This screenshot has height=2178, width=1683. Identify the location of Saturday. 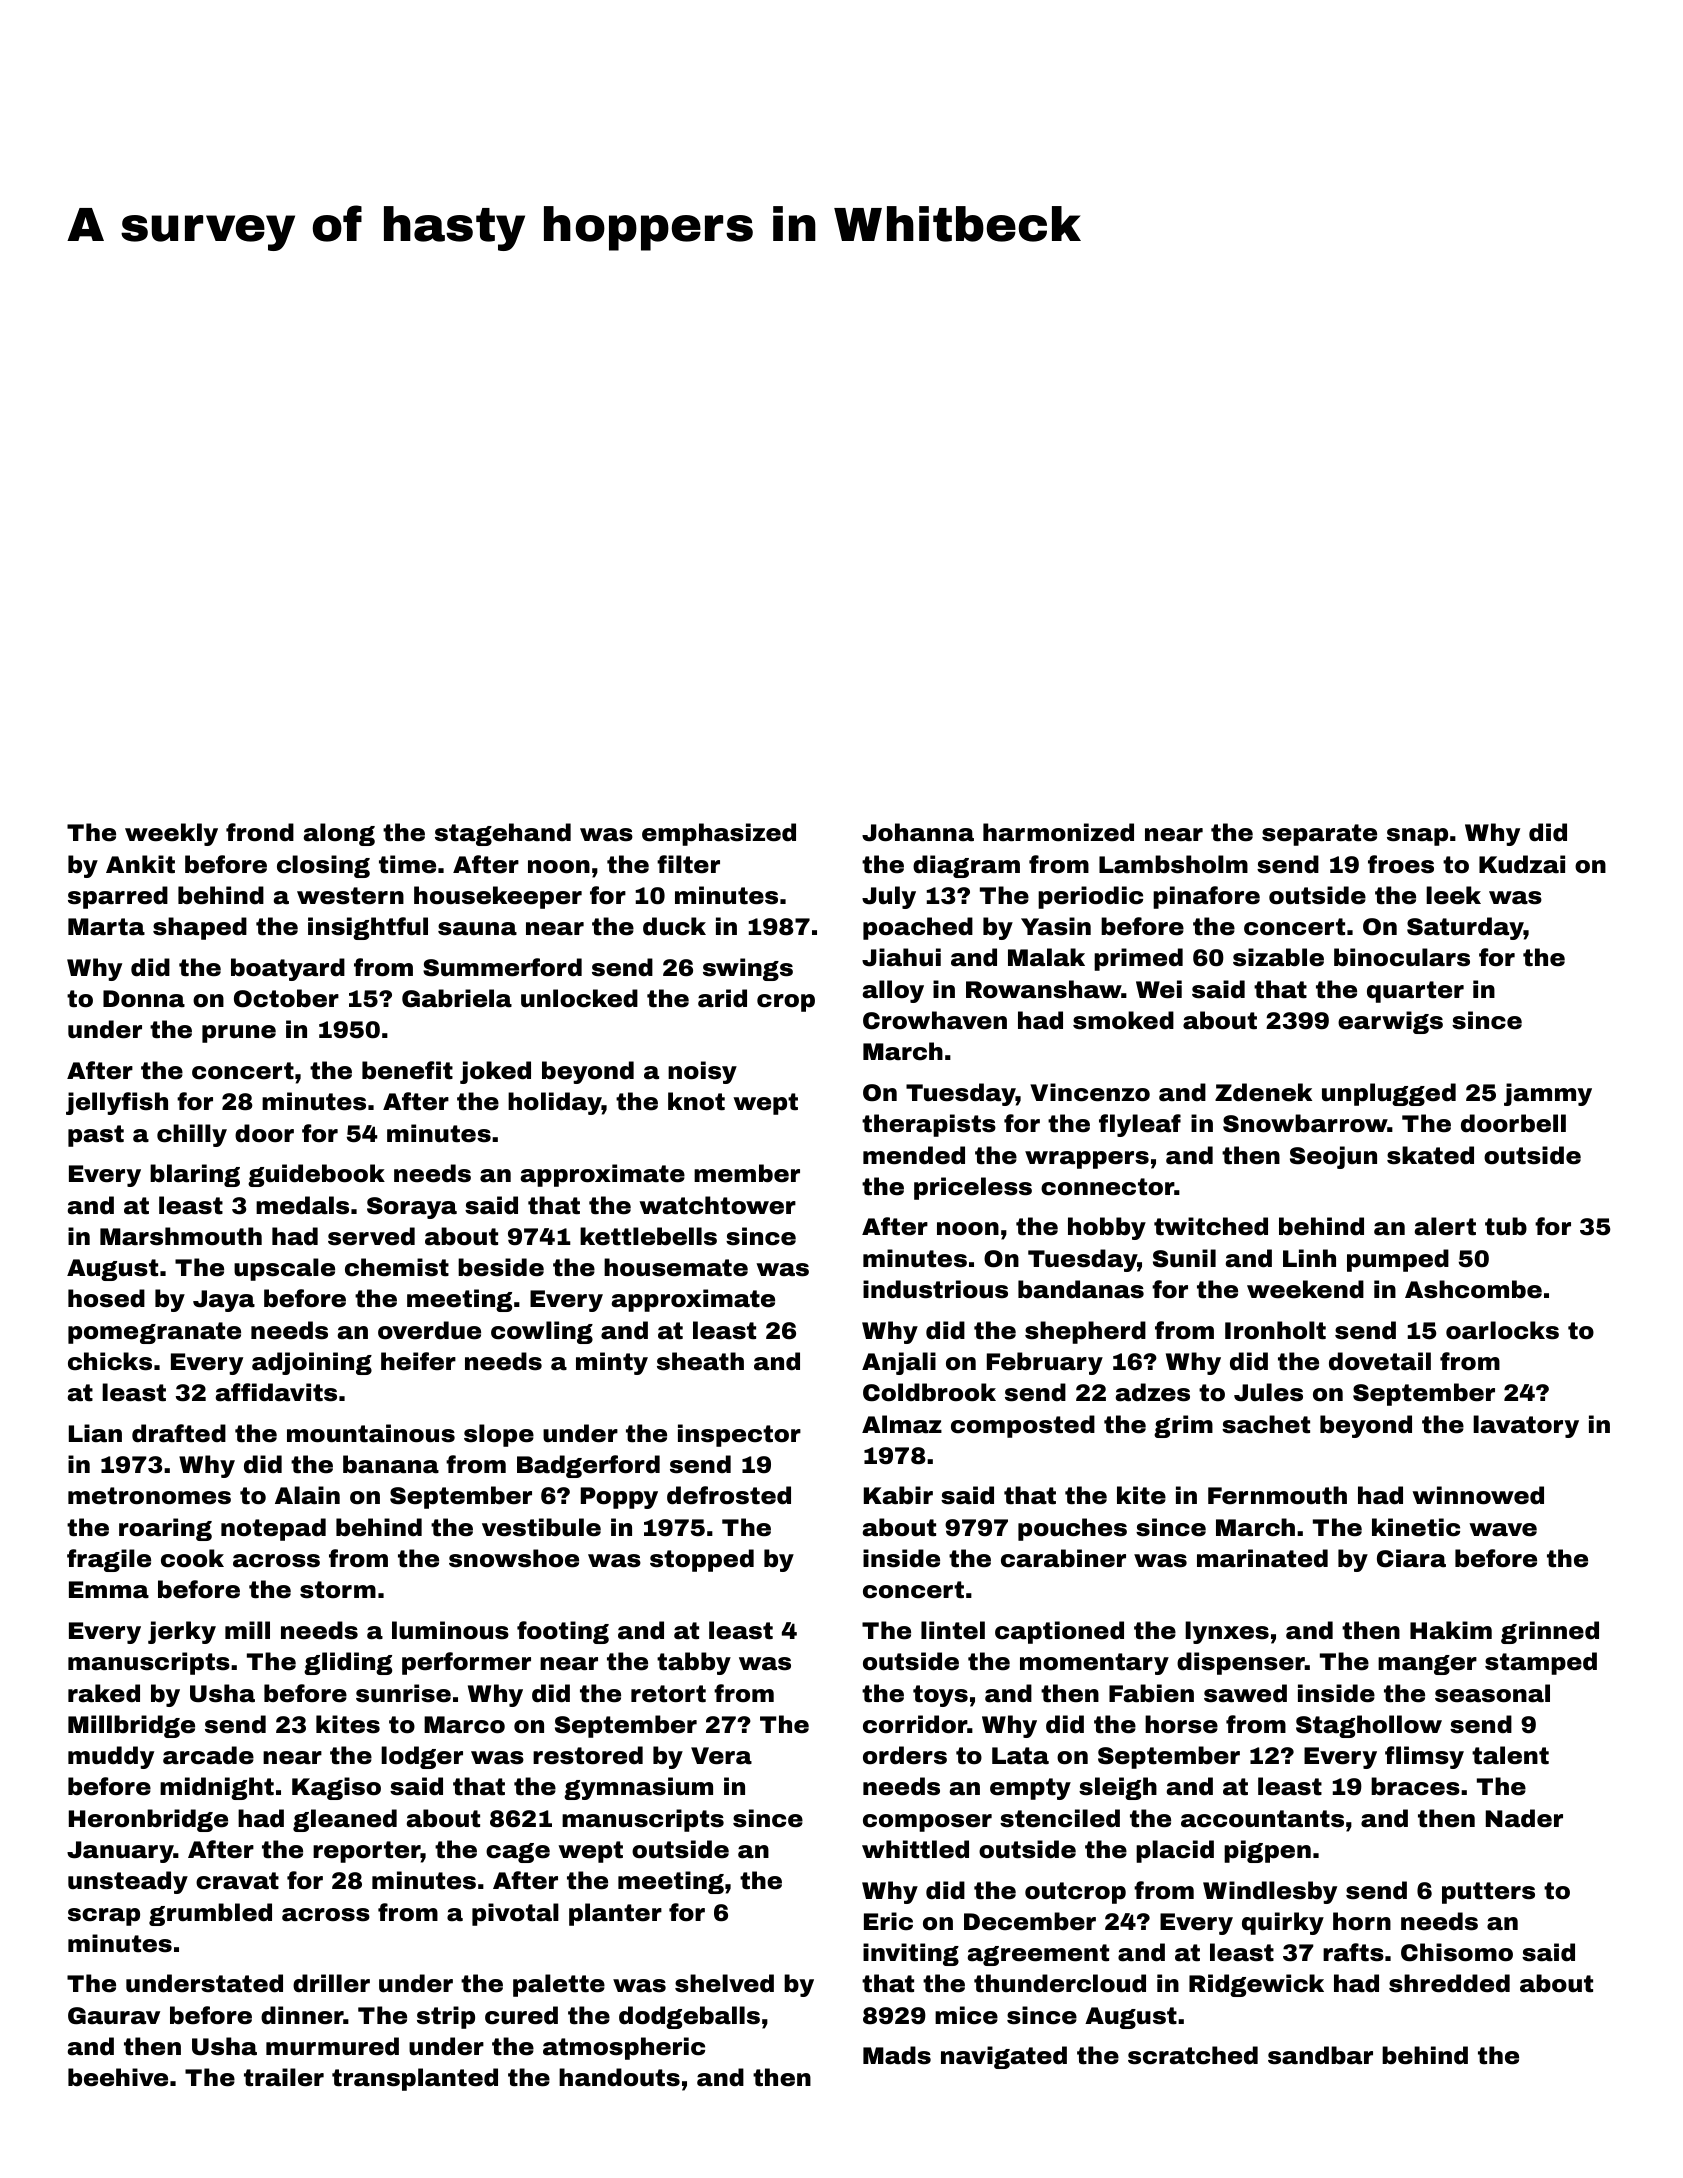
(1465, 928).
